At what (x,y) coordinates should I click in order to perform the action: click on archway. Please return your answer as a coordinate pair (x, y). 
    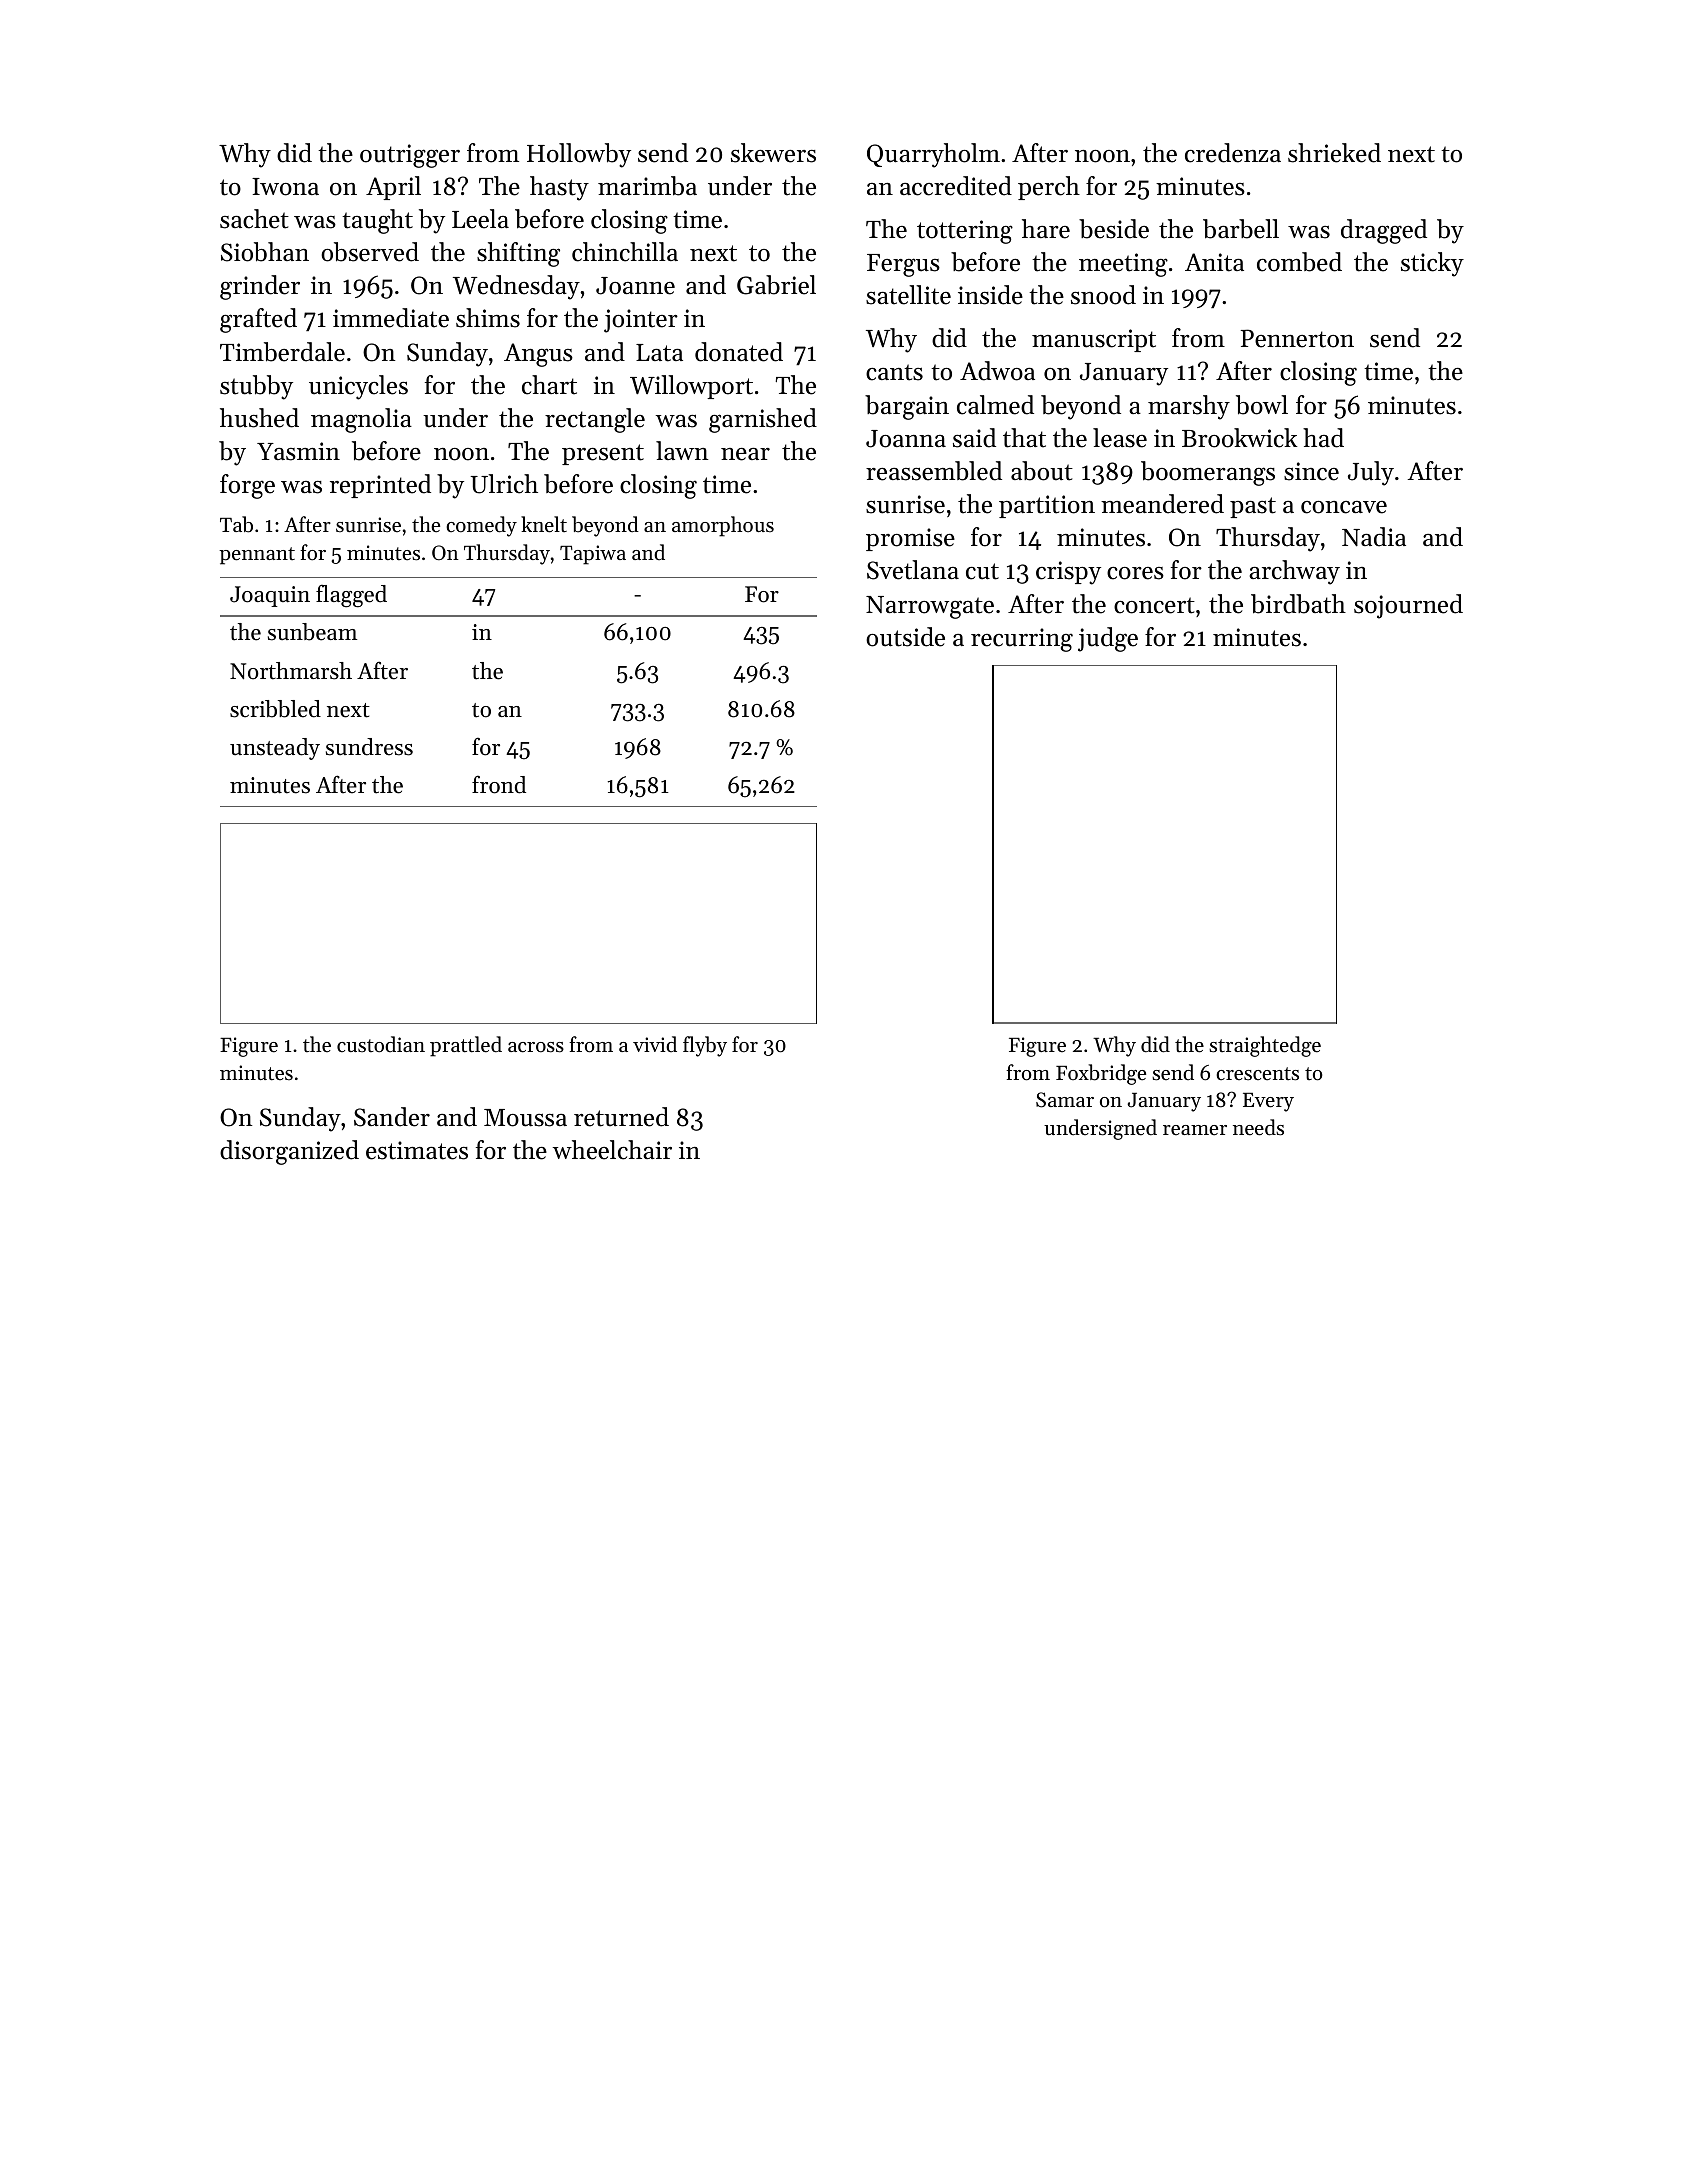
    Looking at the image, I should click on (1294, 572).
